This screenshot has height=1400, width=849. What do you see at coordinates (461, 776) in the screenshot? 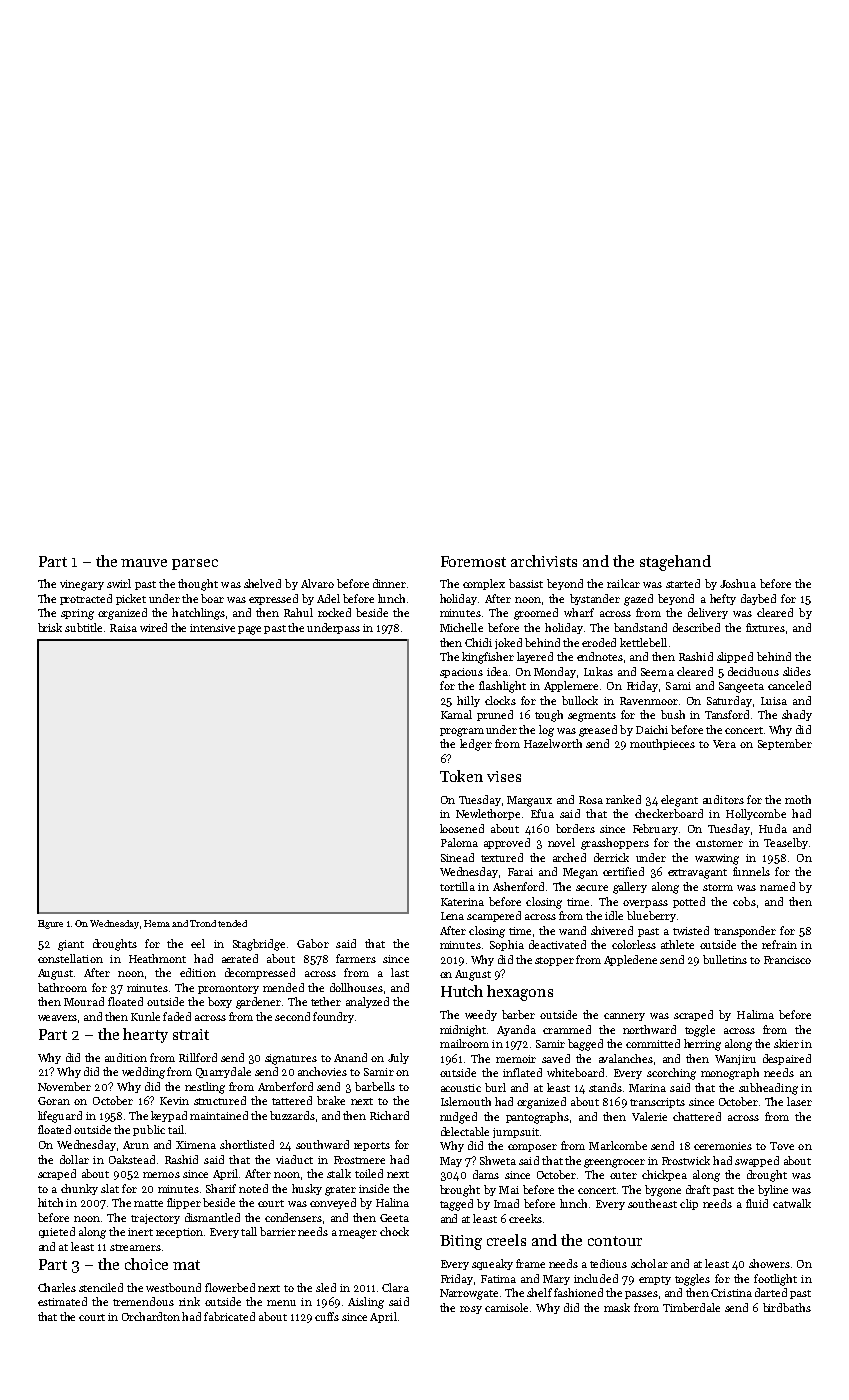
I see `Token` at bounding box center [461, 776].
